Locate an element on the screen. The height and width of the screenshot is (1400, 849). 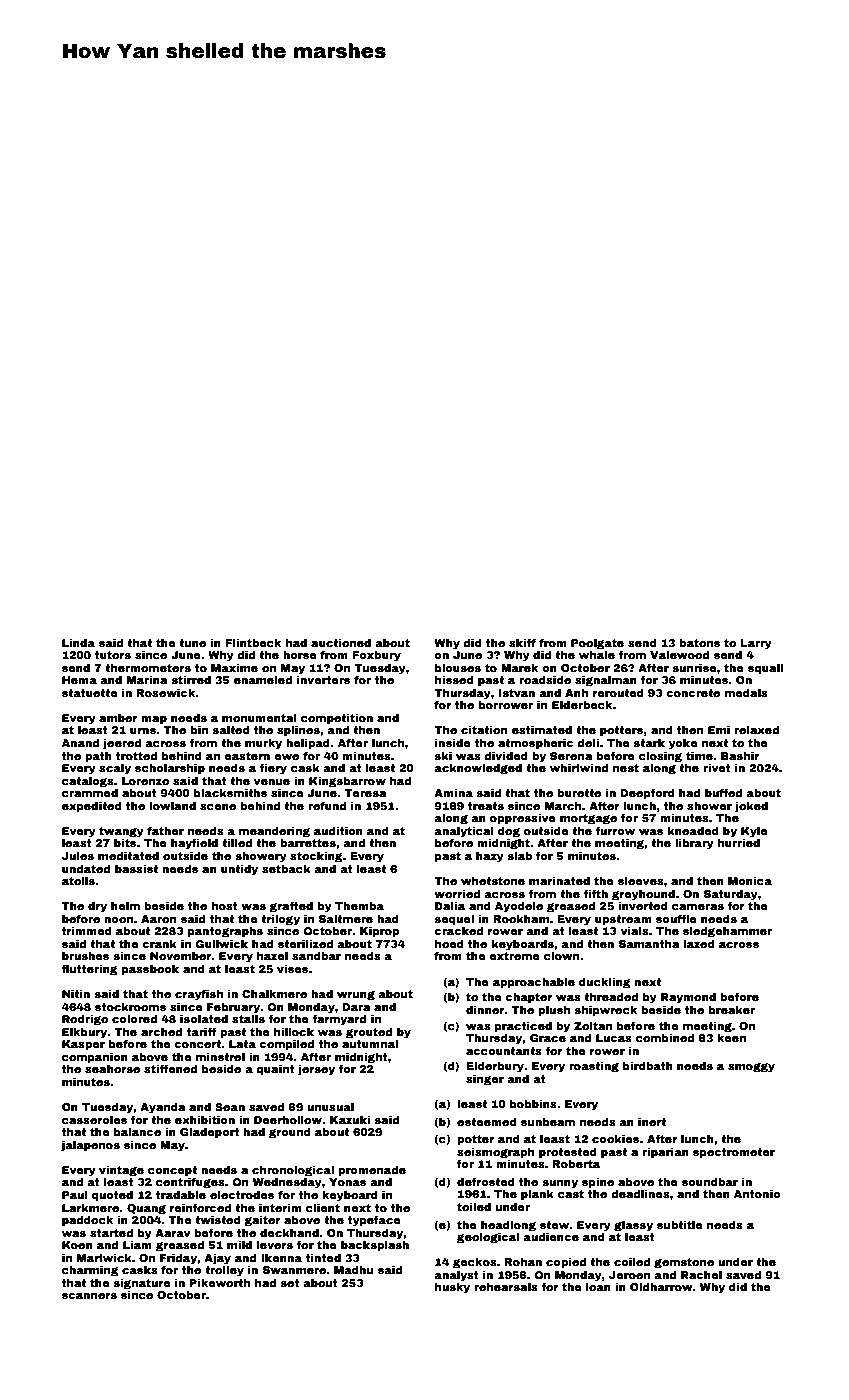
scanners is located at coordinates (89, 1296).
